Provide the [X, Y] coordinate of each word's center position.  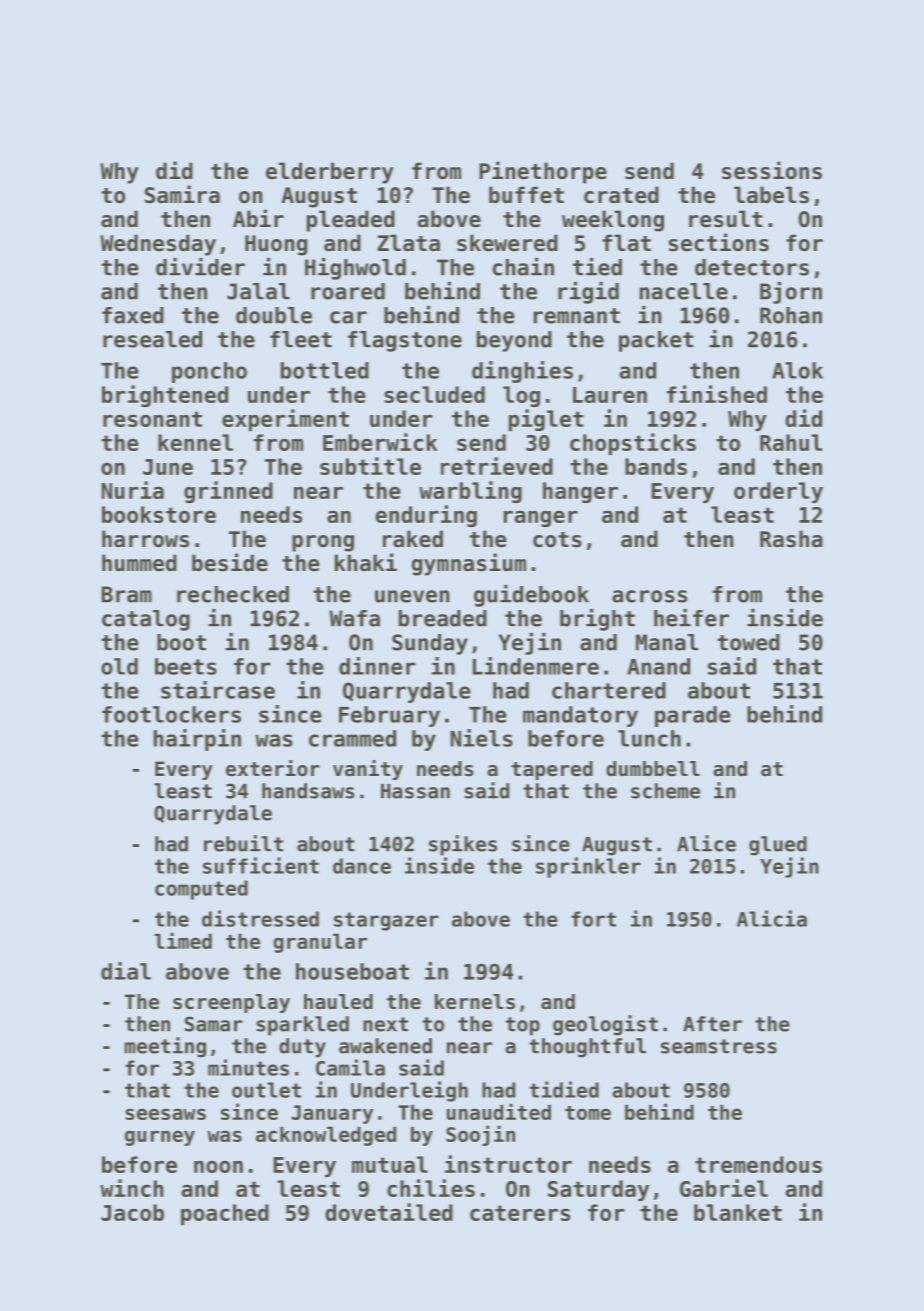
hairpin [197, 740]
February [389, 716]
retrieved [497, 466]
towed [748, 642]
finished [717, 394]
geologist [605, 1025]
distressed [260, 918]
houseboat [352, 971]
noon [218, 1166]
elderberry [330, 173]
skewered [507, 243]
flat [626, 243]
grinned [228, 492]
